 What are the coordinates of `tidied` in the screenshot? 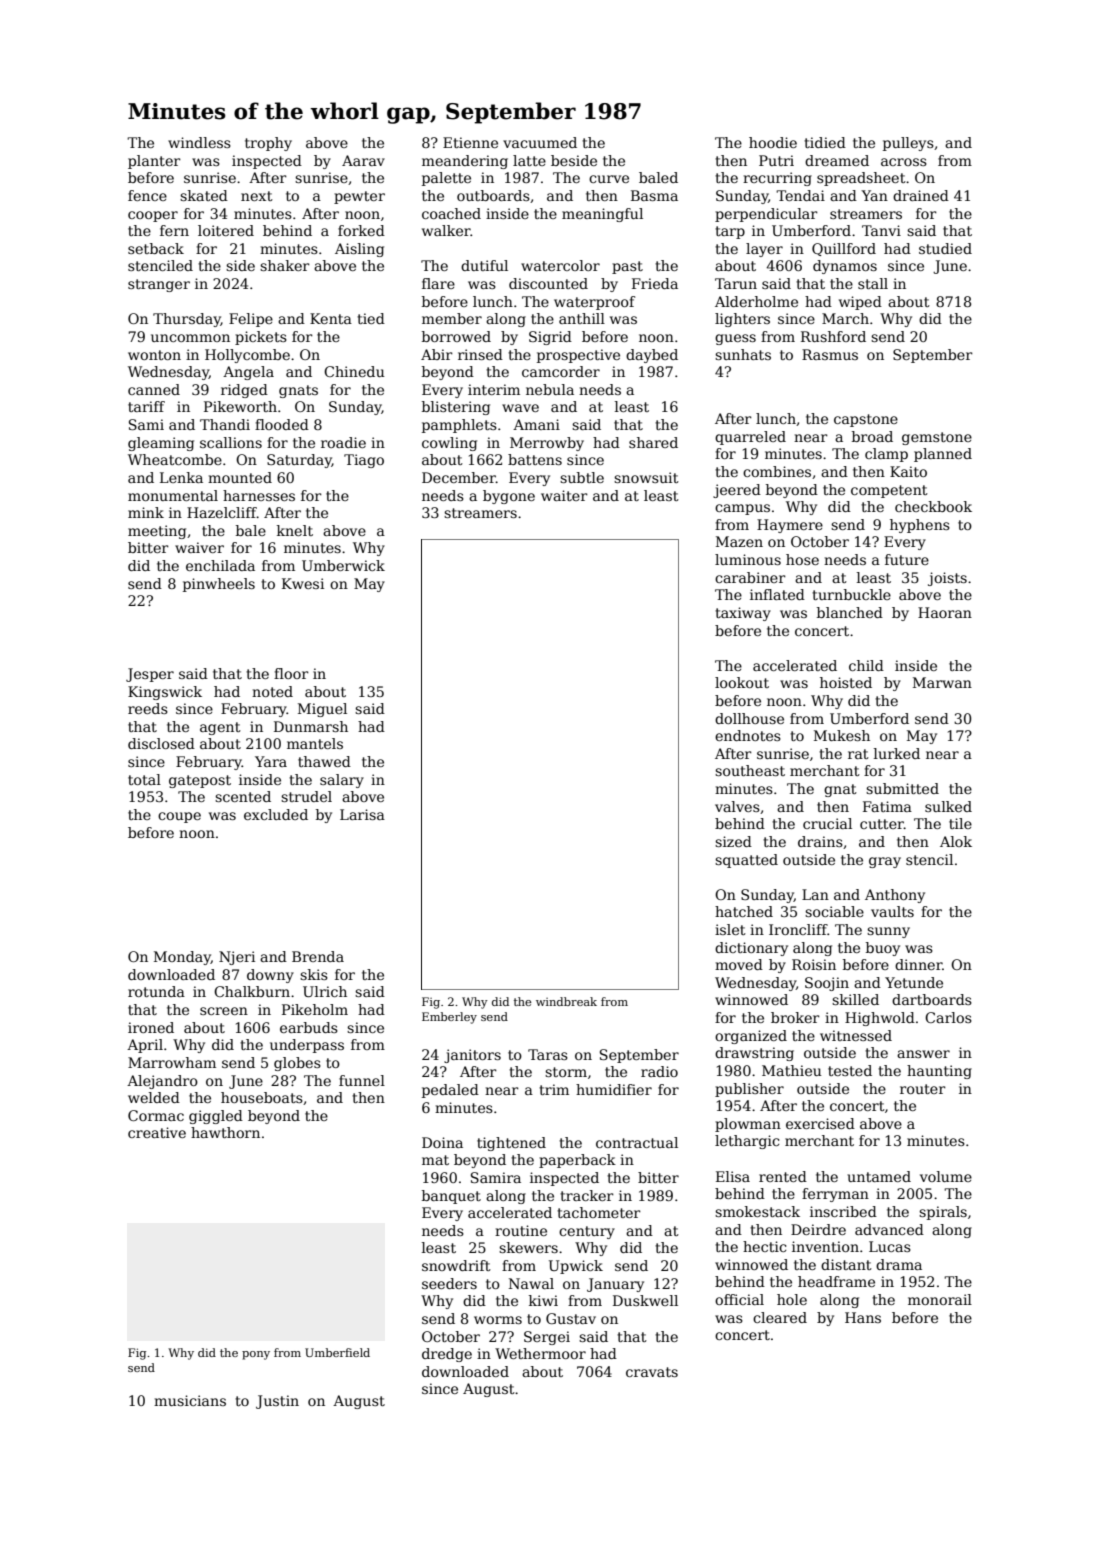 It's located at (825, 142).
